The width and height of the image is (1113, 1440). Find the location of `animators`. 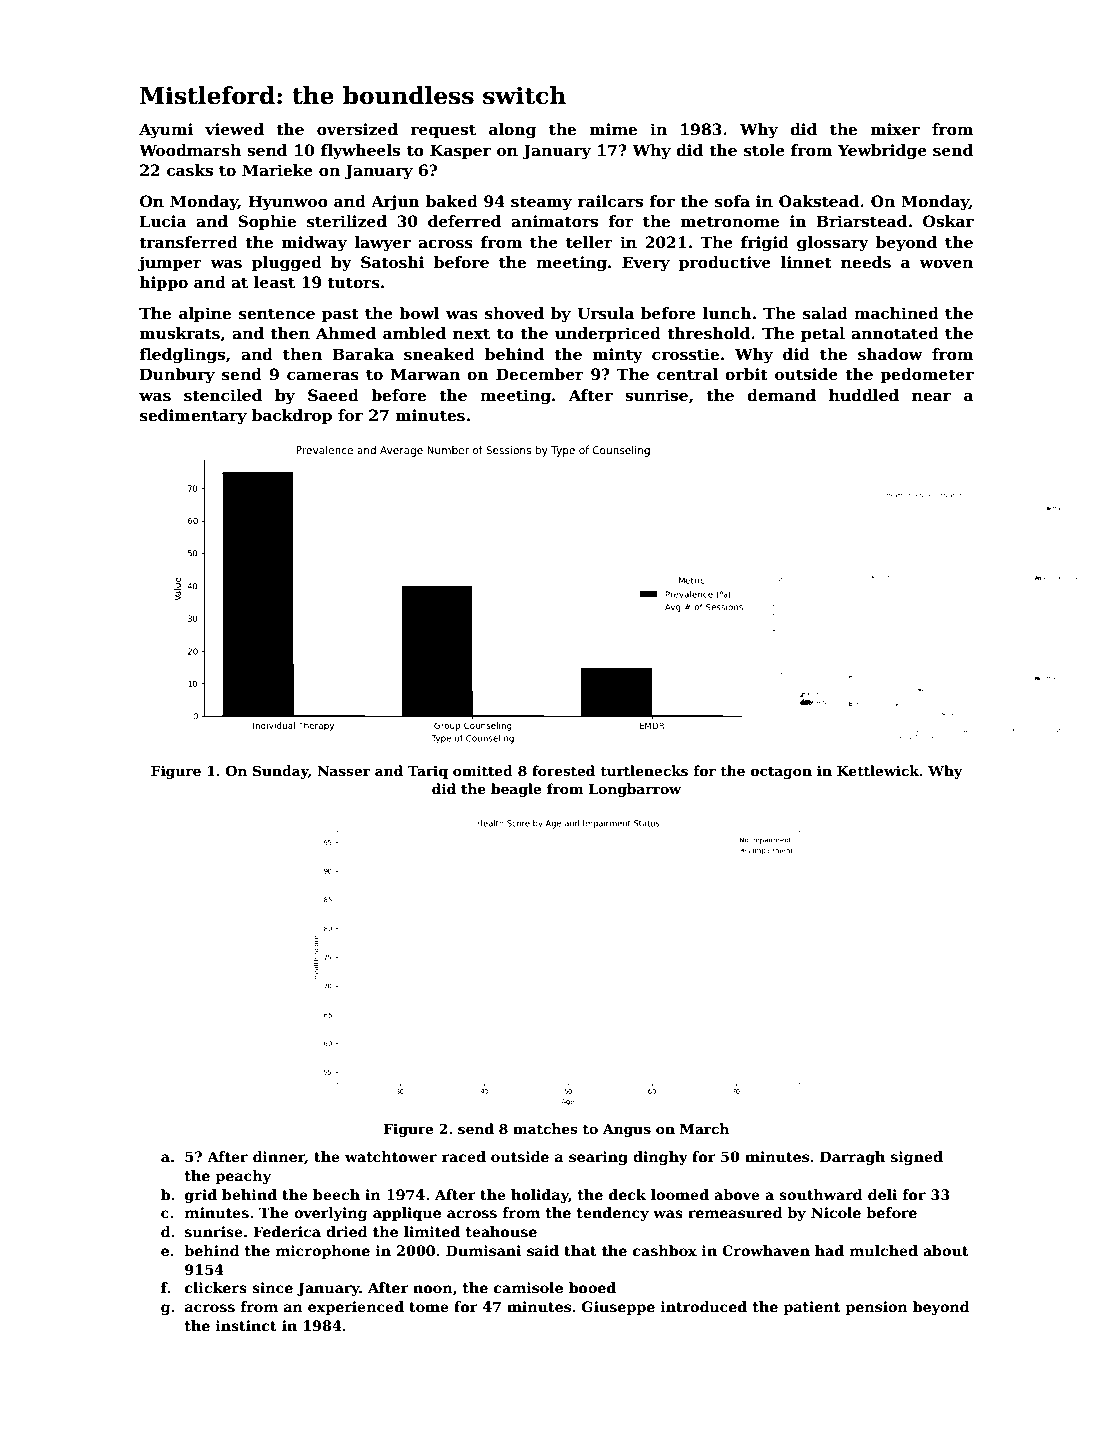

animators is located at coordinates (554, 221).
